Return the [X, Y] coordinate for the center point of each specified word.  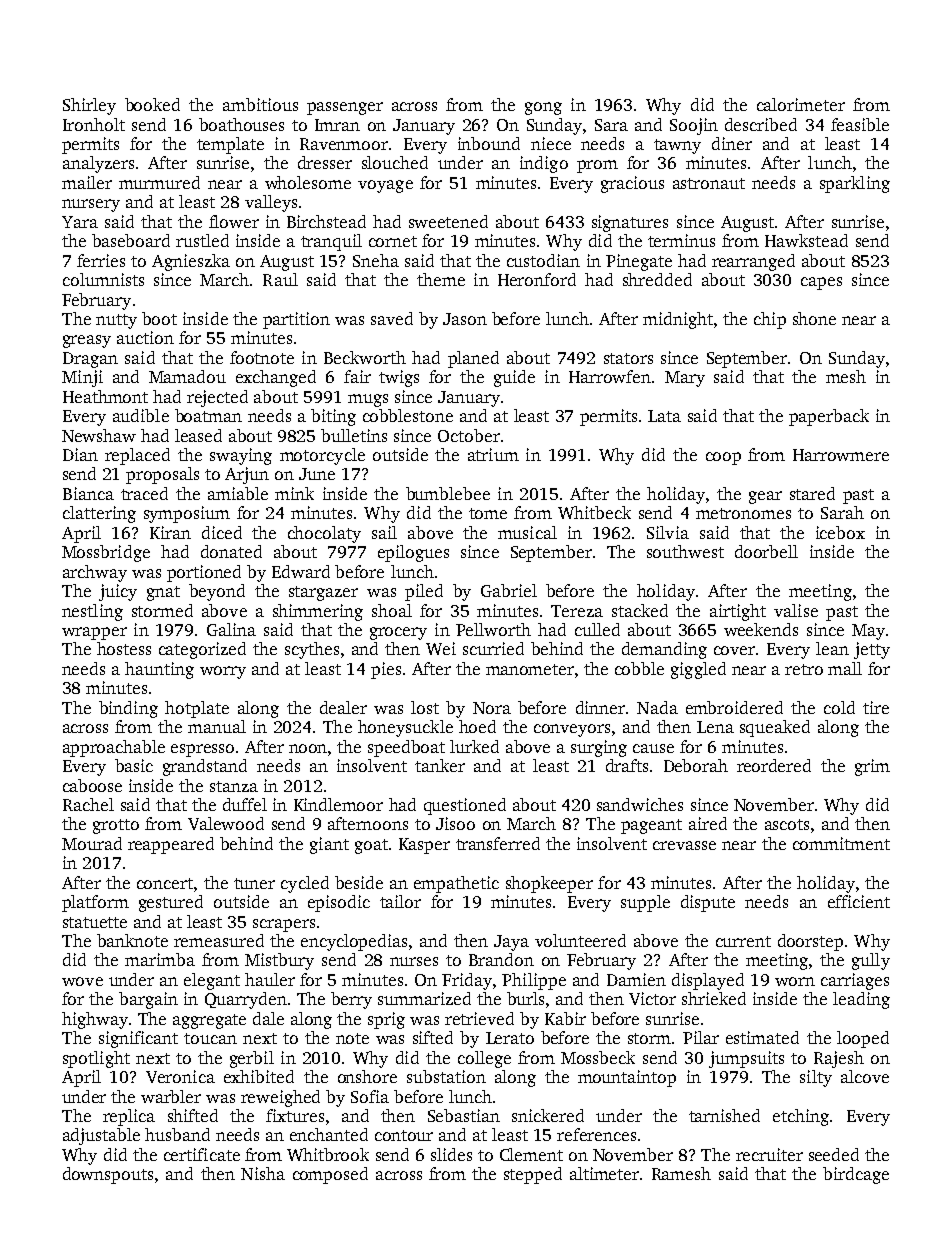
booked [152, 104]
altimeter [604, 1173]
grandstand [205, 767]
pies [386, 670]
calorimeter [801, 104]
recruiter [769, 1154]
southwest [685, 551]
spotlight [96, 1059]
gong [543, 108]
